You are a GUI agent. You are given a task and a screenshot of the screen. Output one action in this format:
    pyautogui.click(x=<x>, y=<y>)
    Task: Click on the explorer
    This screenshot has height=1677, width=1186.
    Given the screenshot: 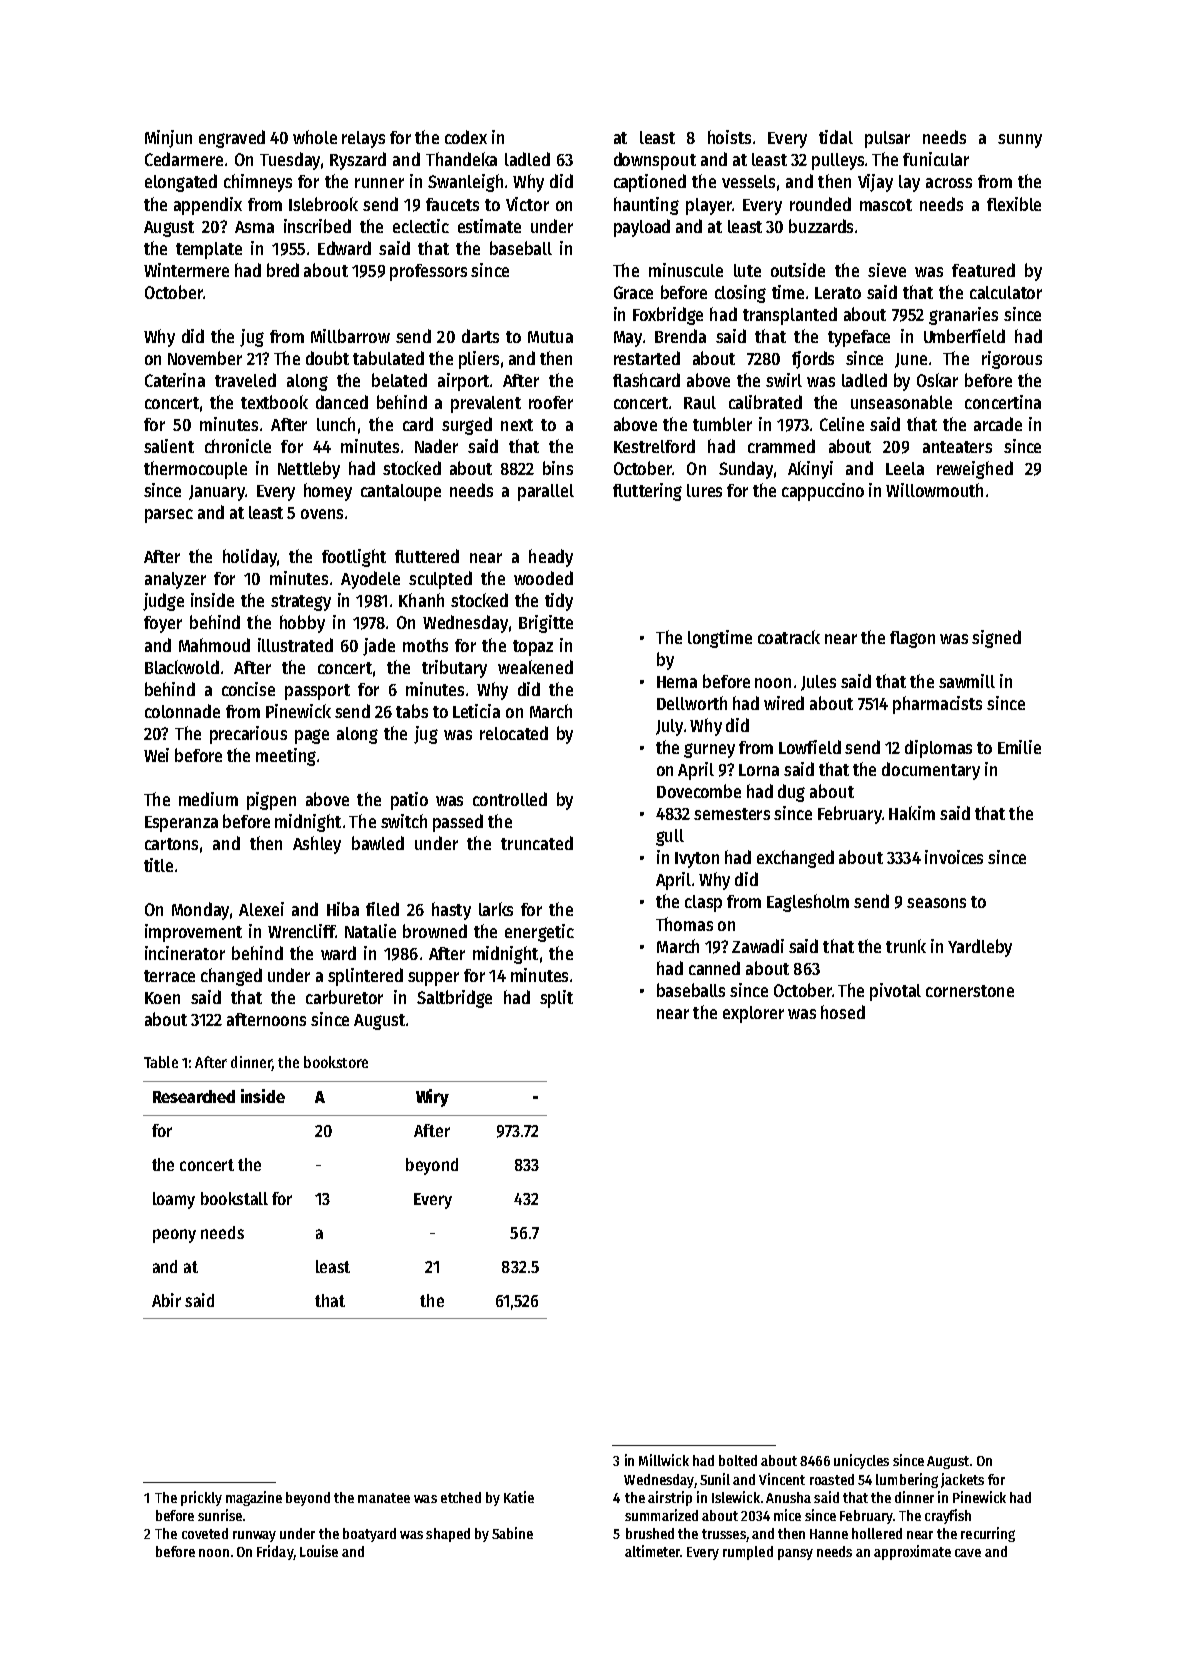 What is the action you would take?
    pyautogui.click(x=753, y=1014)
